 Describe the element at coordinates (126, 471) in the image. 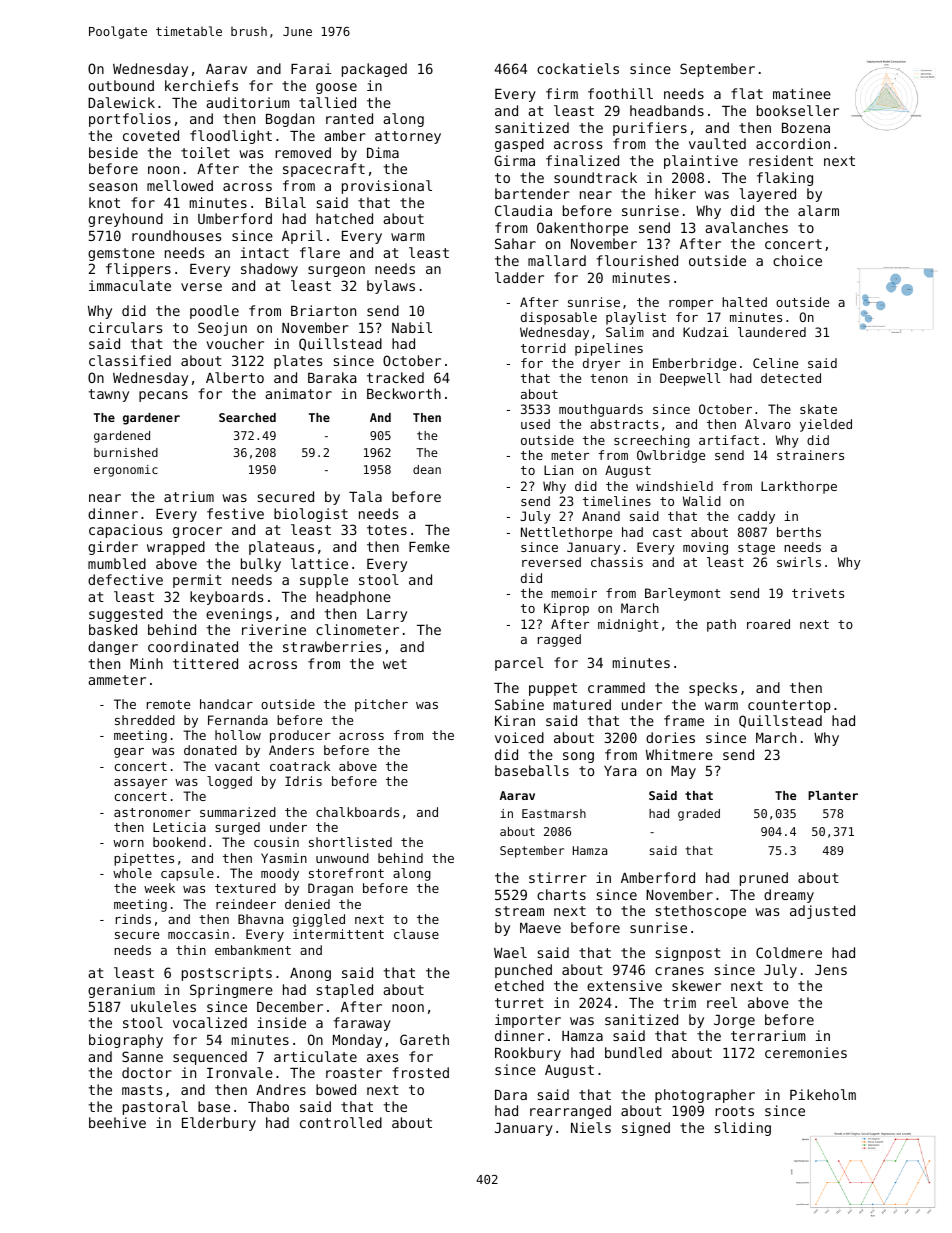

I see `ergonomic` at that location.
